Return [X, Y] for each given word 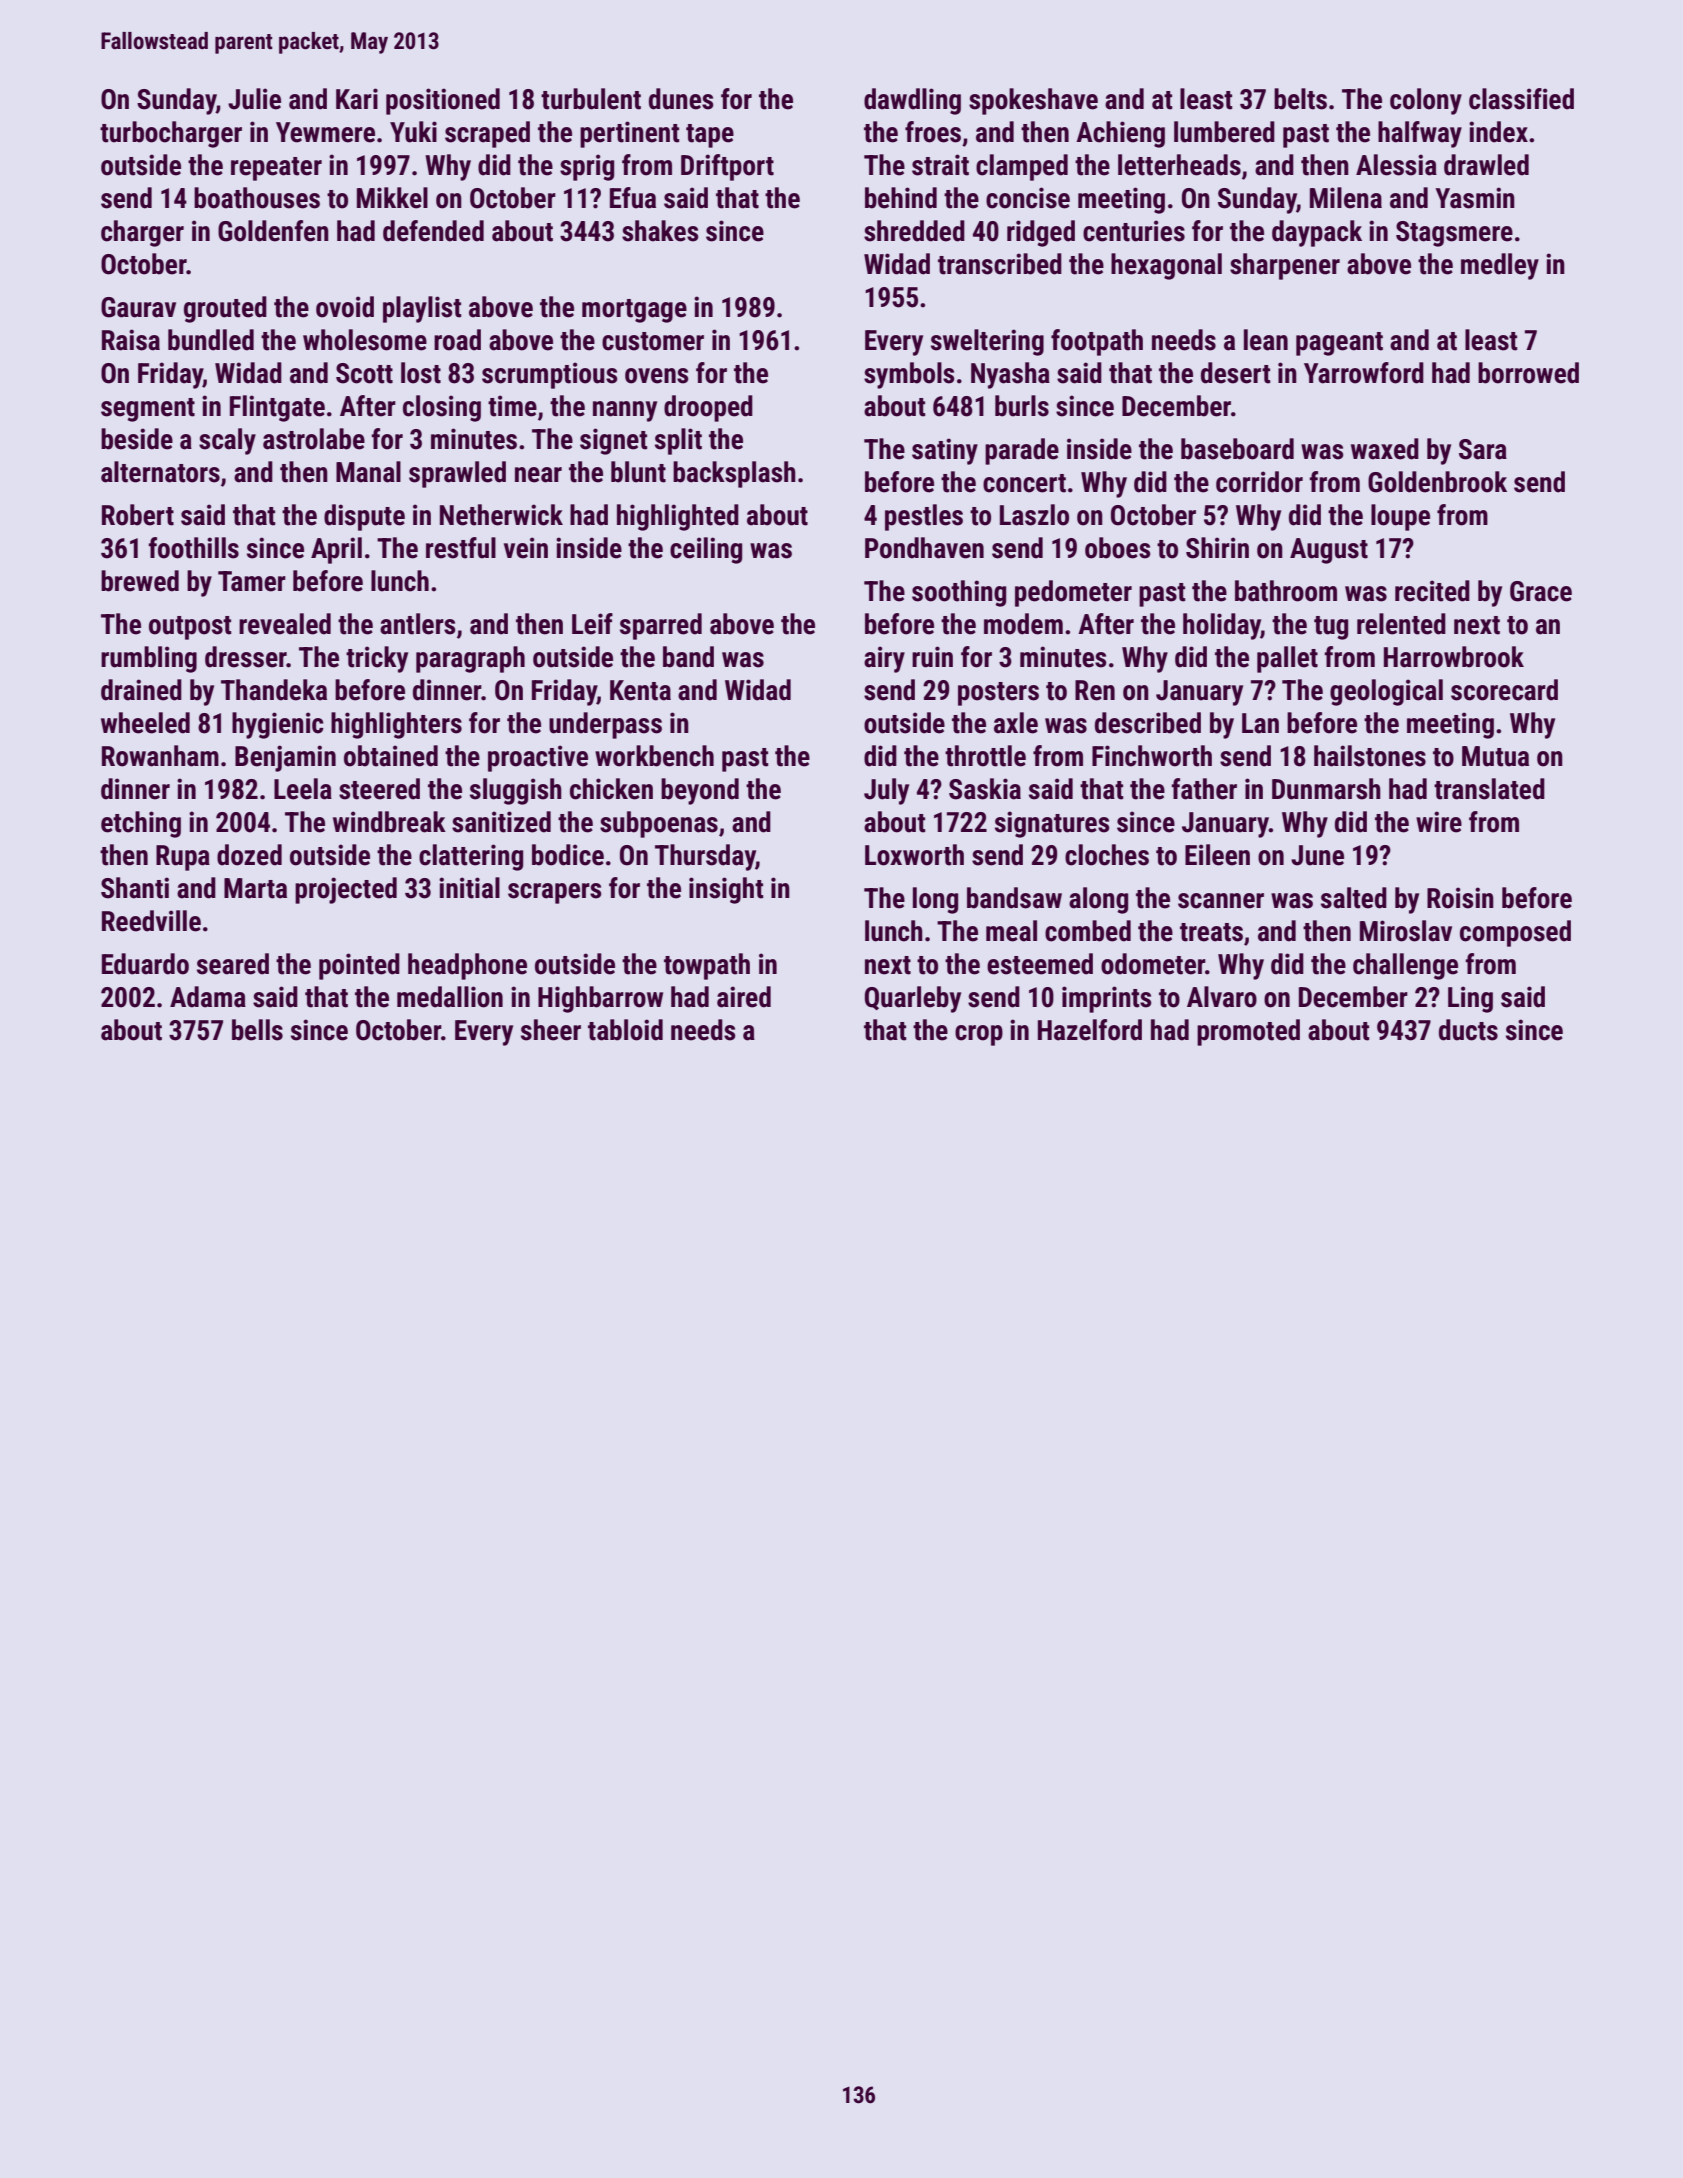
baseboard [1237, 449]
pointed [359, 966]
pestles [924, 517]
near [538, 475]
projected [346, 890]
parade [1022, 451]
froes [933, 132]
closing [442, 408]
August [1329, 551]
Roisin [1460, 898]
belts [1300, 99]
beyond [700, 791]
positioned [443, 101]
